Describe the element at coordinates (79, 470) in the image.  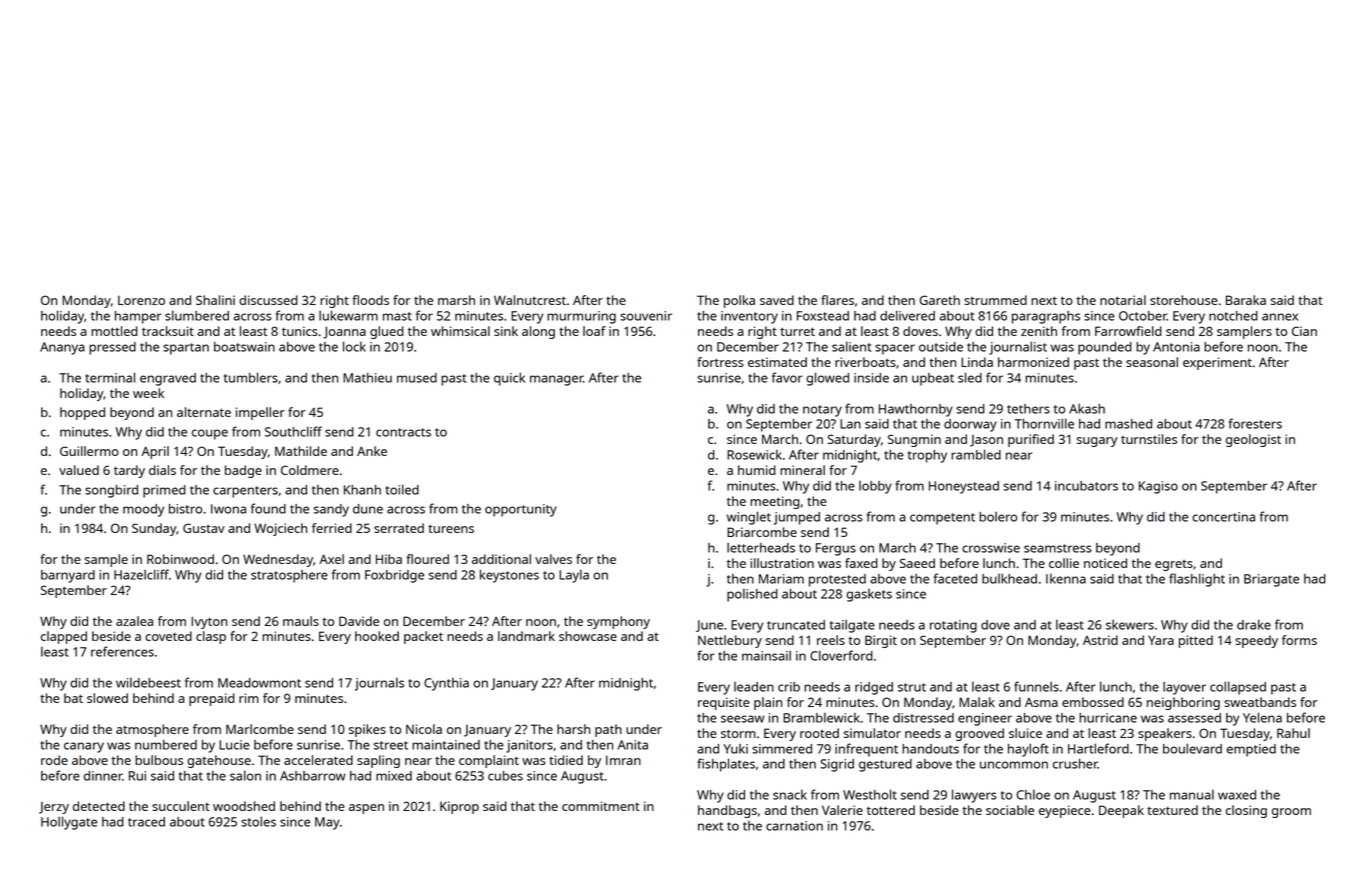
I see `valued` at that location.
